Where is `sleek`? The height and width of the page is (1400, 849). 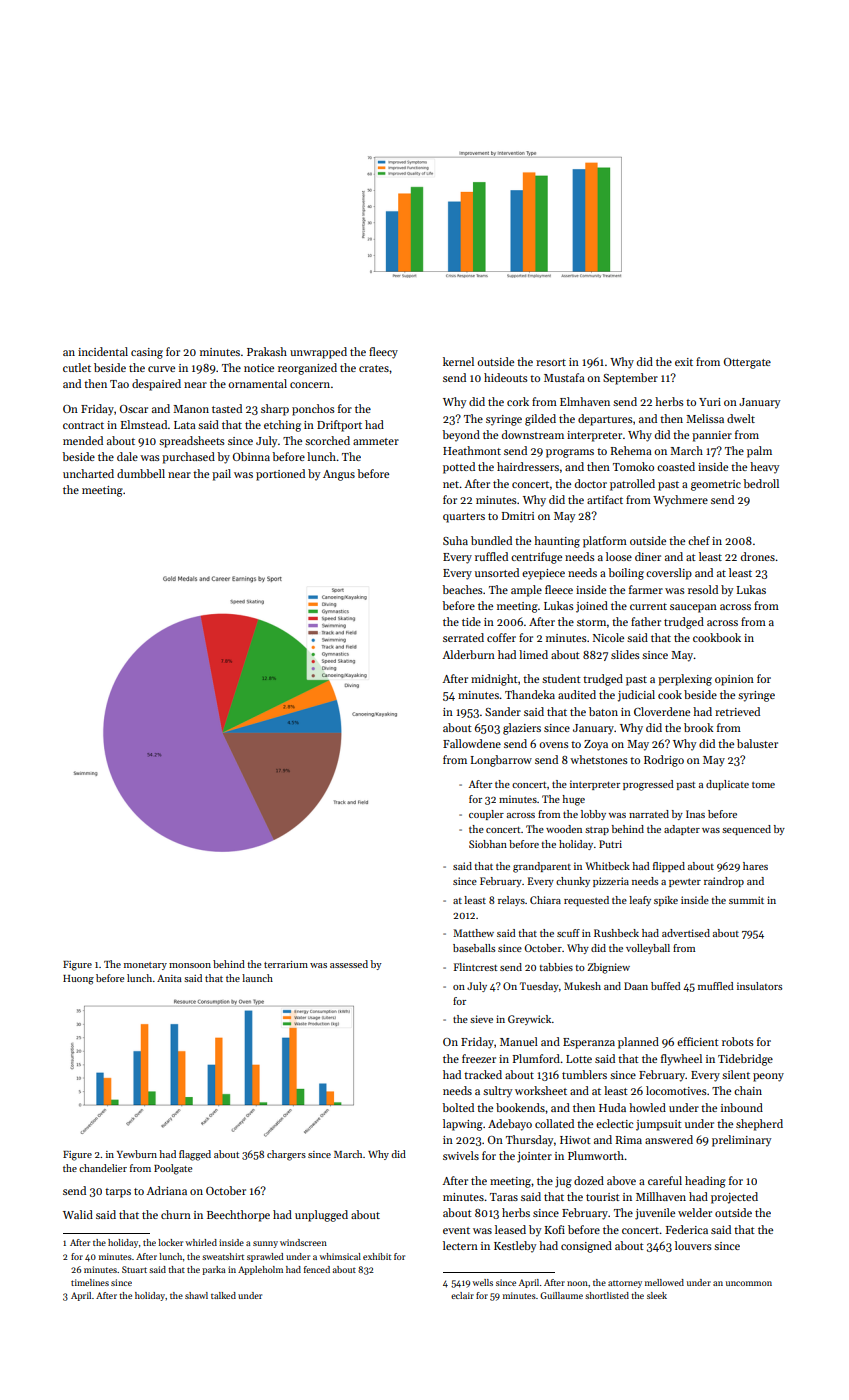 sleek is located at coordinates (657, 1295).
